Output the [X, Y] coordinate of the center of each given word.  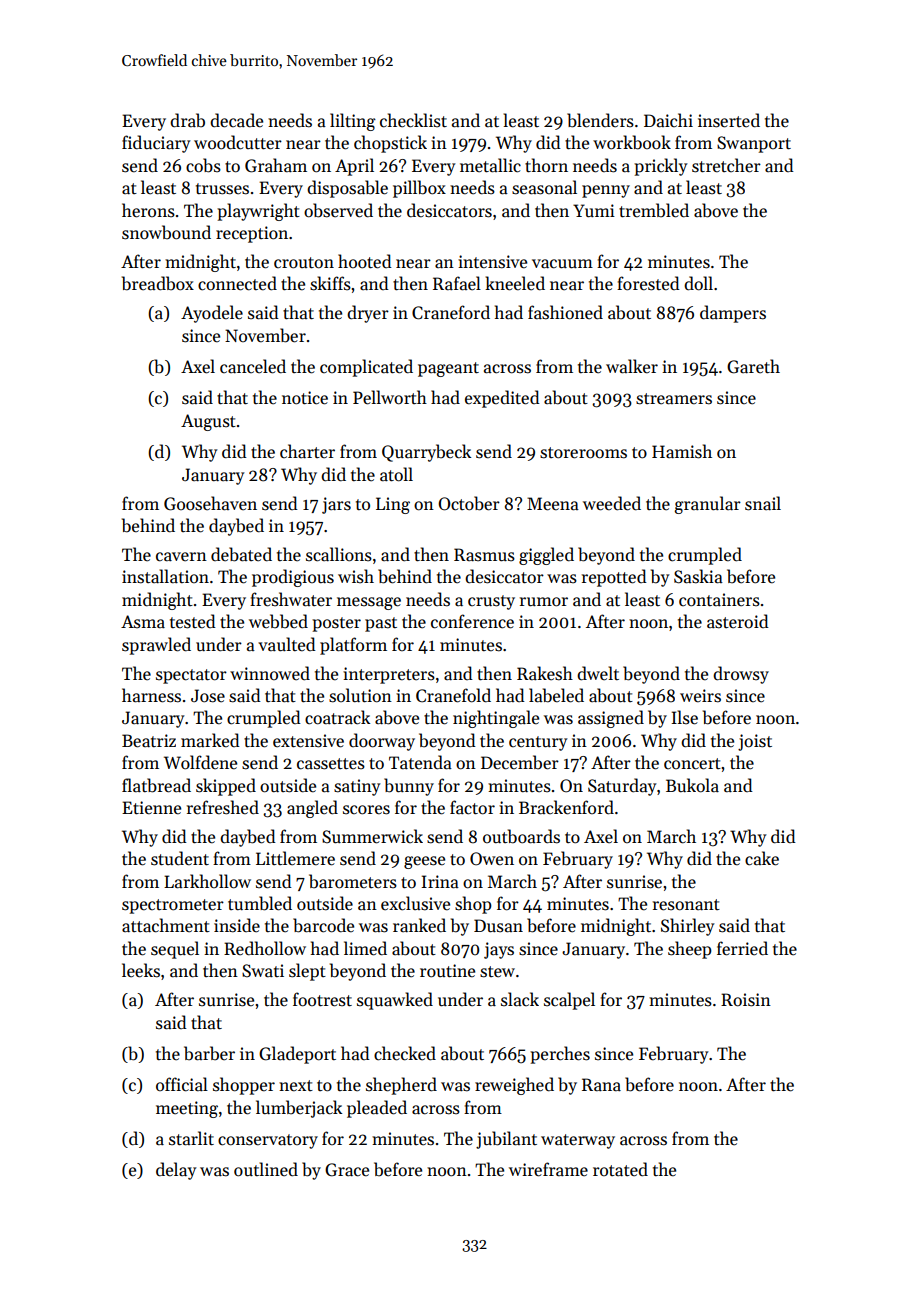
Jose [208, 696]
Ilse [684, 717]
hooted [365, 261]
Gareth [753, 366]
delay [176, 1171]
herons [148, 210]
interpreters [389, 675]
